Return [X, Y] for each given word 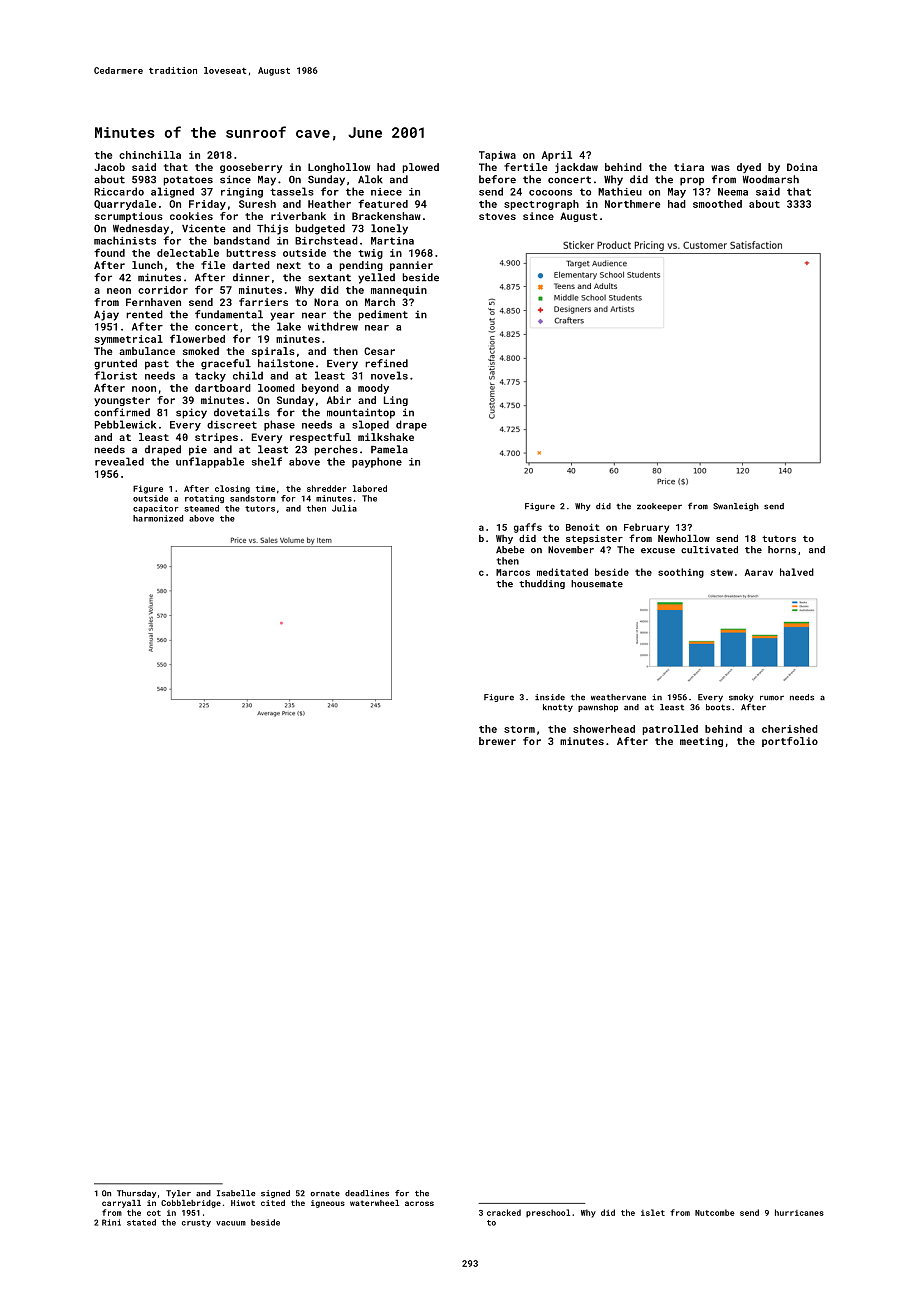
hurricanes [799, 1212]
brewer [497, 741]
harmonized [158, 518]
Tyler [178, 1194]
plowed [421, 168]
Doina [802, 167]
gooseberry [251, 168]
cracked [504, 1212]
